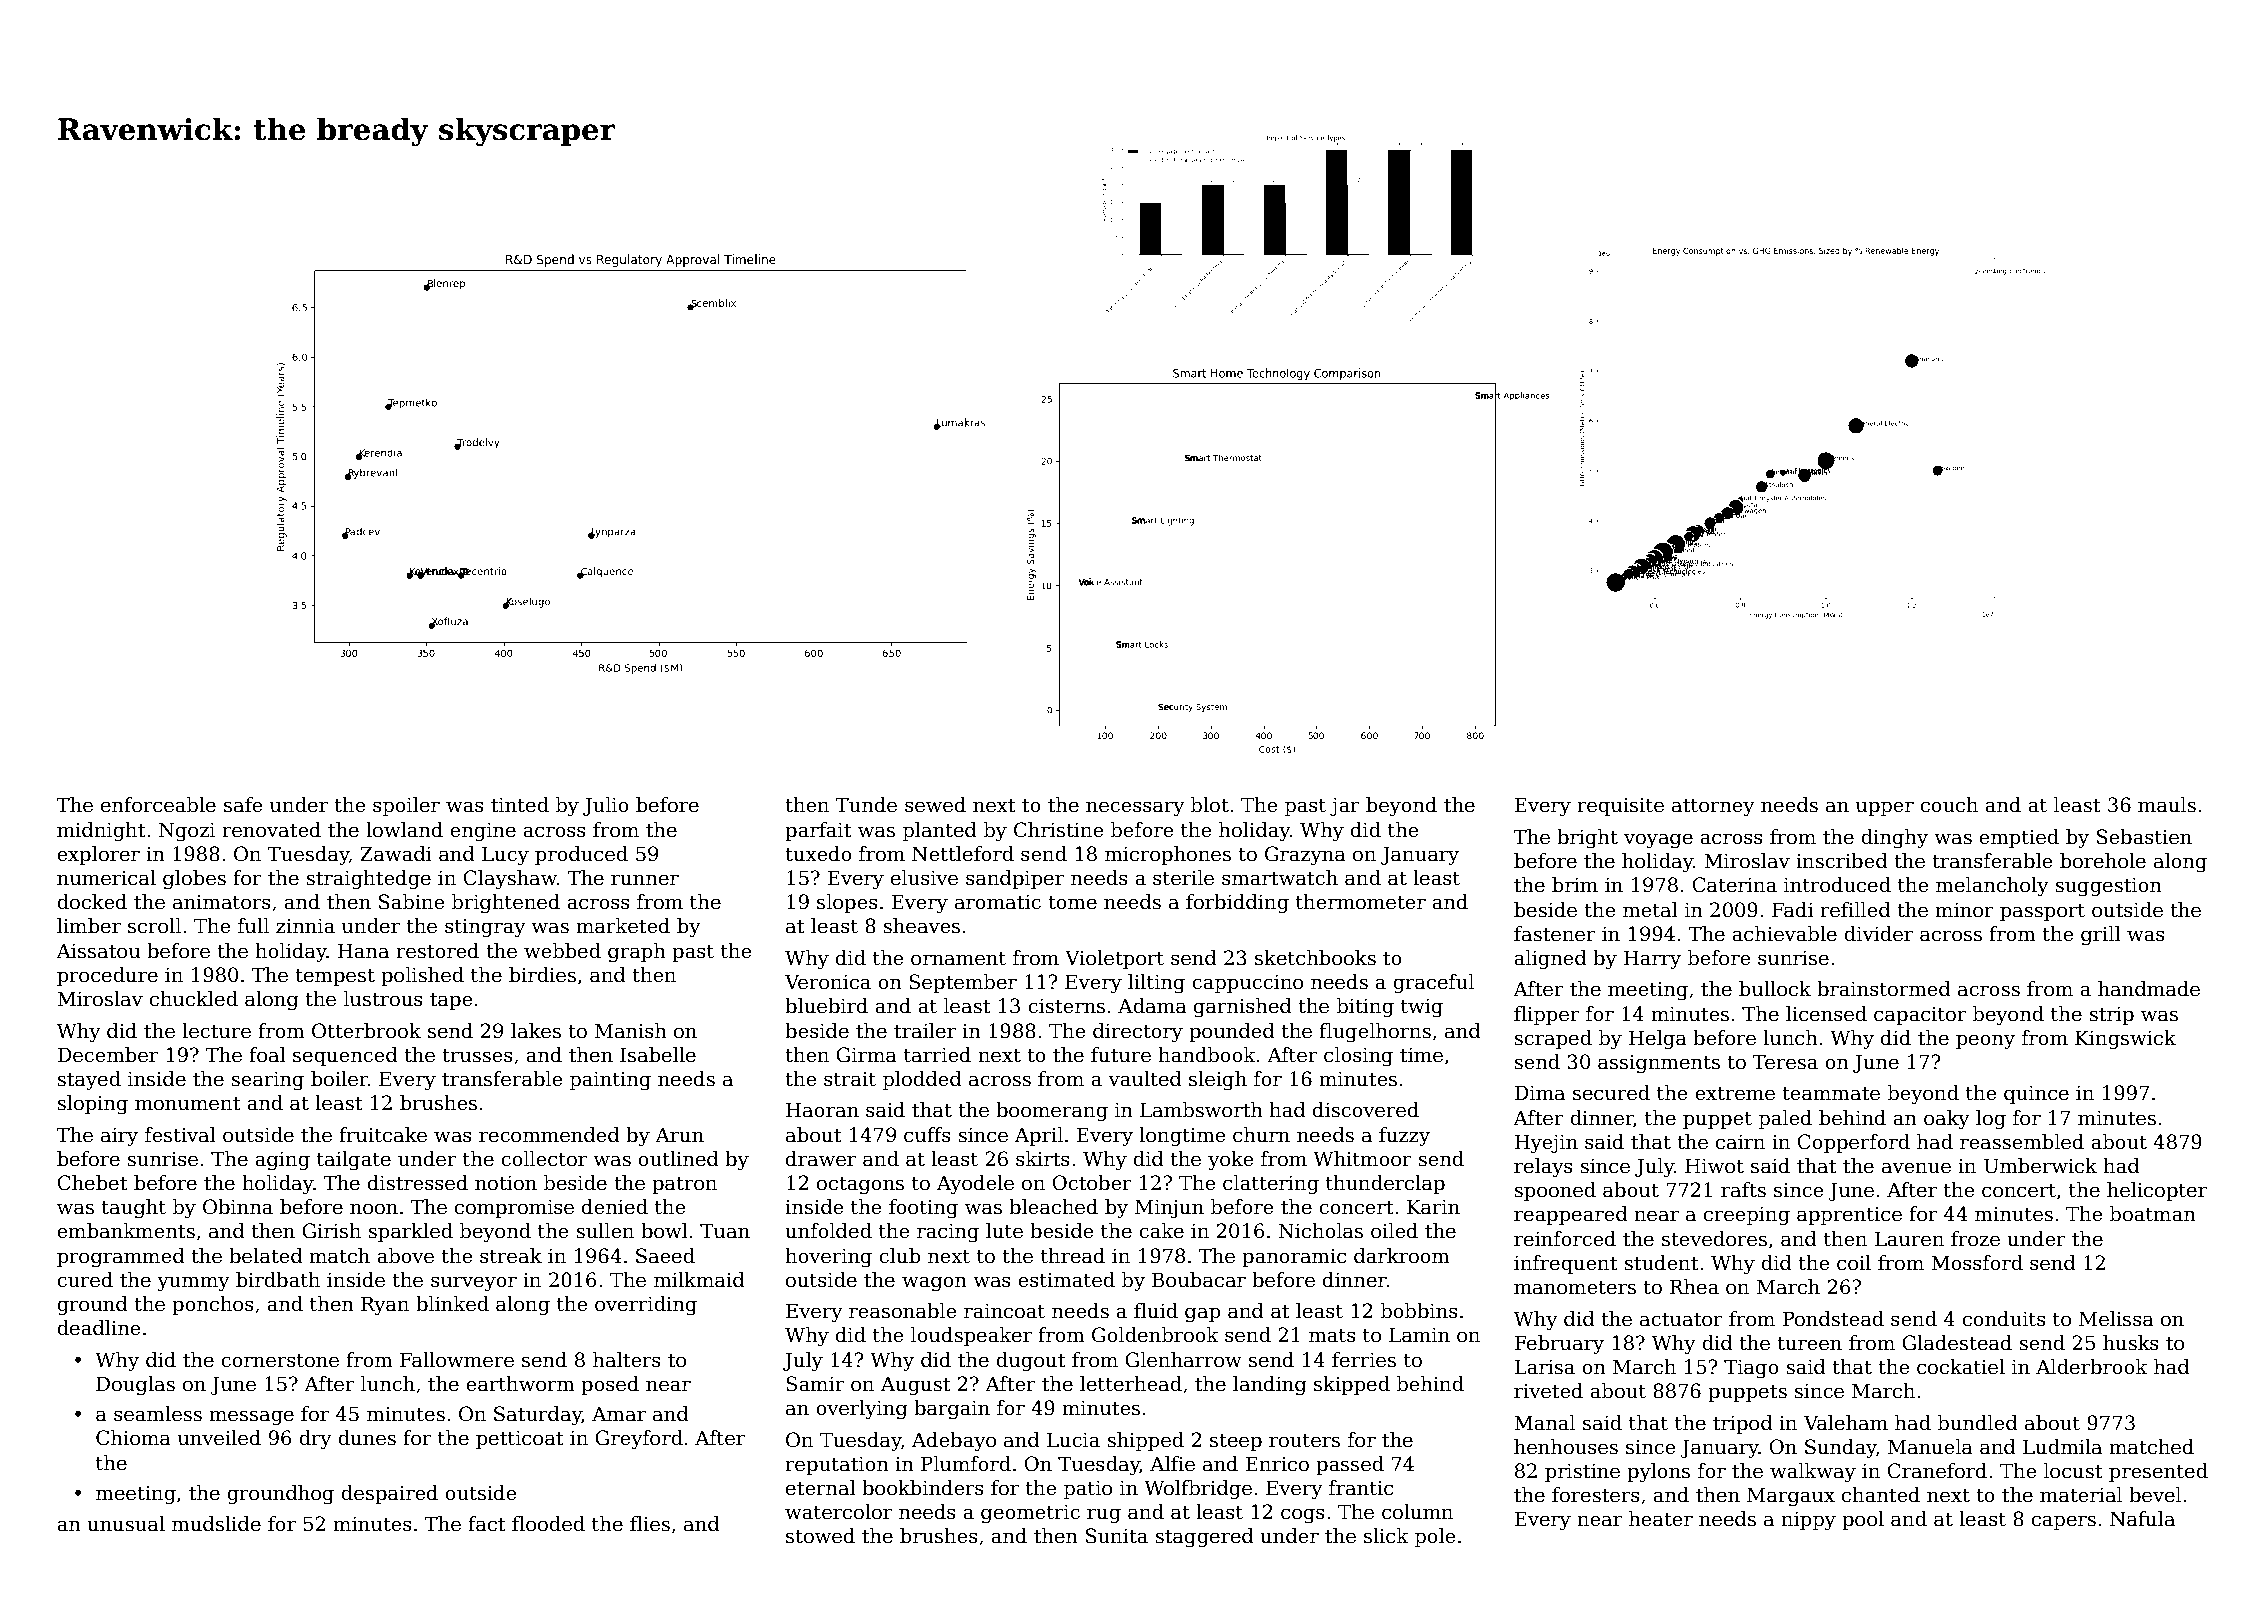 Image resolution: width=2267 pixels, height=1603 pixels. Describe the element at coordinates (405, 1256) in the document. I see `above` at that location.
